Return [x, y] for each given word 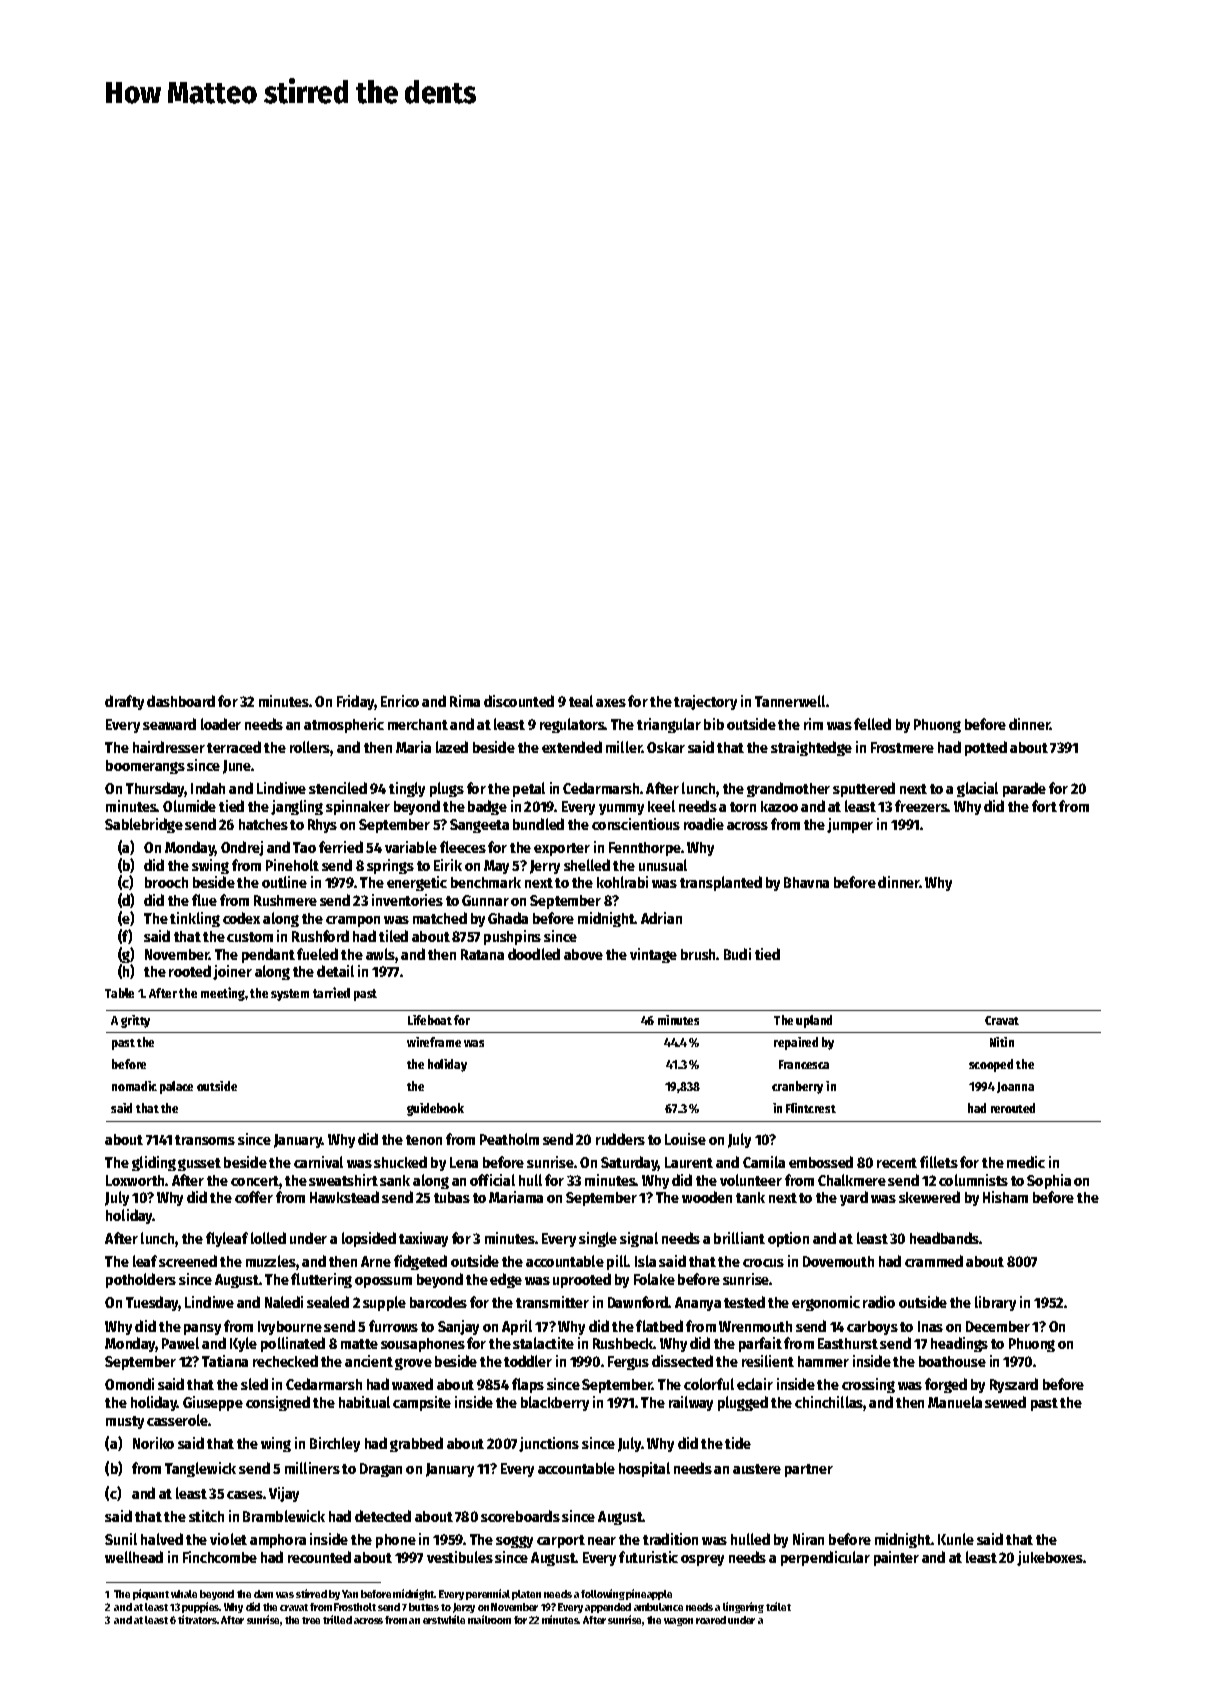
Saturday [629, 1163]
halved [162, 1539]
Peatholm [509, 1139]
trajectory [705, 702]
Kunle [956, 1539]
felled [872, 724]
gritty [135, 1021]
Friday [356, 702]
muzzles [271, 1261]
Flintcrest [811, 1108]
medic [1026, 1162]
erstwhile [444, 1619]
